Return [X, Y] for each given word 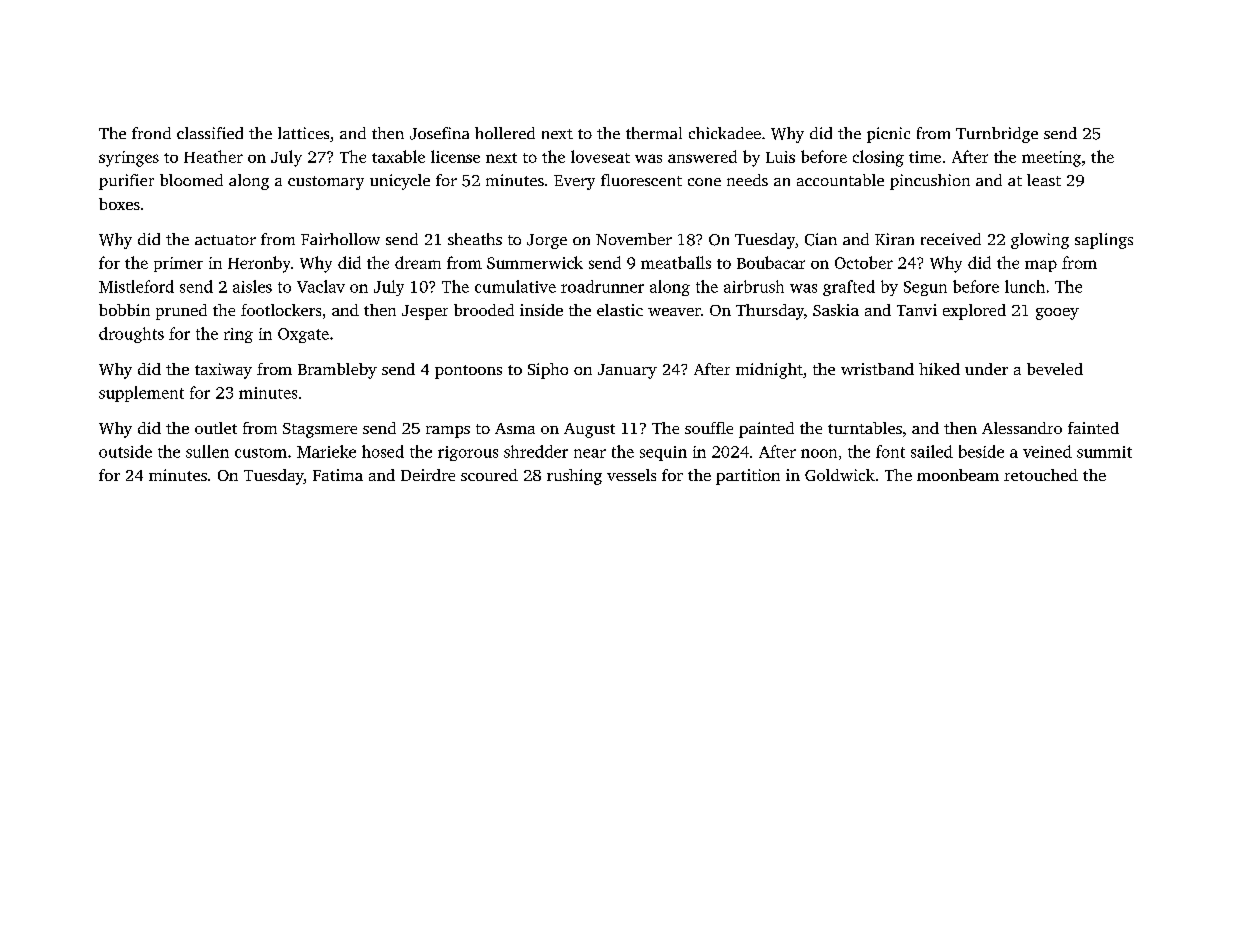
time [925, 157]
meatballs [676, 262]
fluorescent [641, 180]
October [864, 262]
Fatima [338, 475]
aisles [252, 286]
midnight [769, 371]
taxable [398, 156]
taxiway [223, 371]
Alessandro [1022, 428]
